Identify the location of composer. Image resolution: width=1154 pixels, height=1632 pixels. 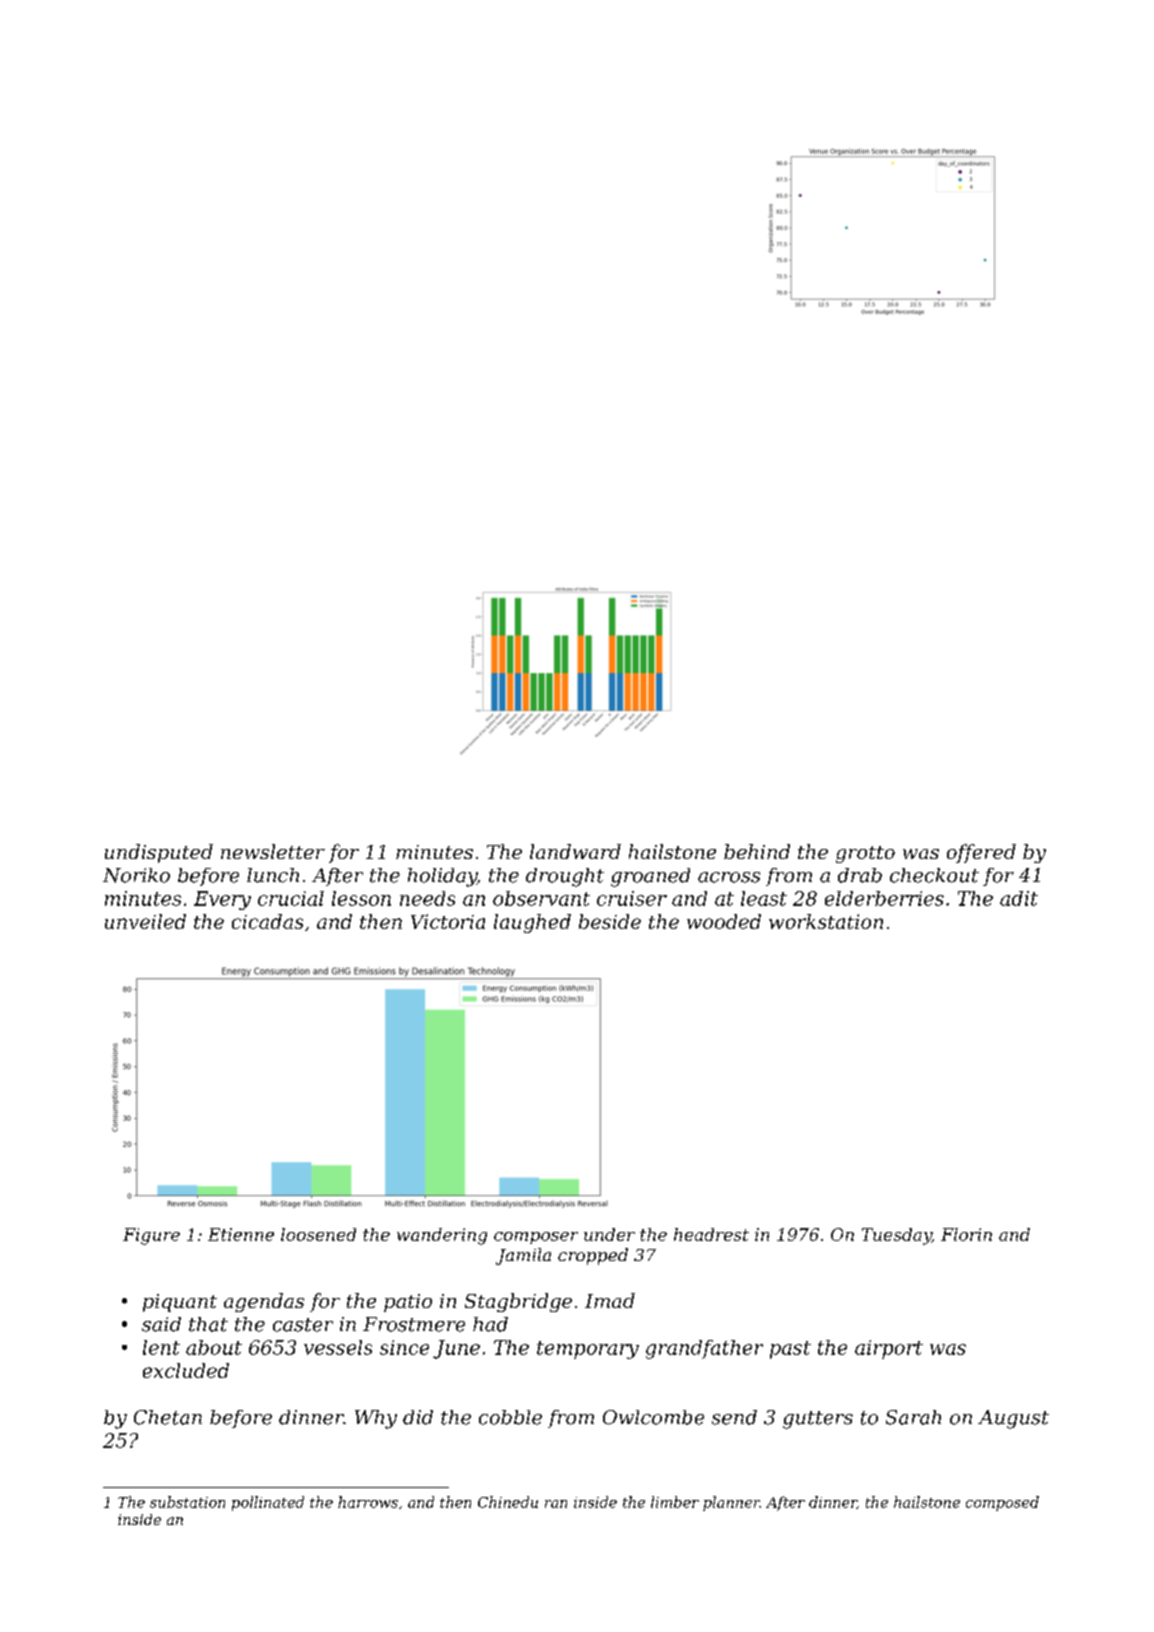
(536, 1238).
